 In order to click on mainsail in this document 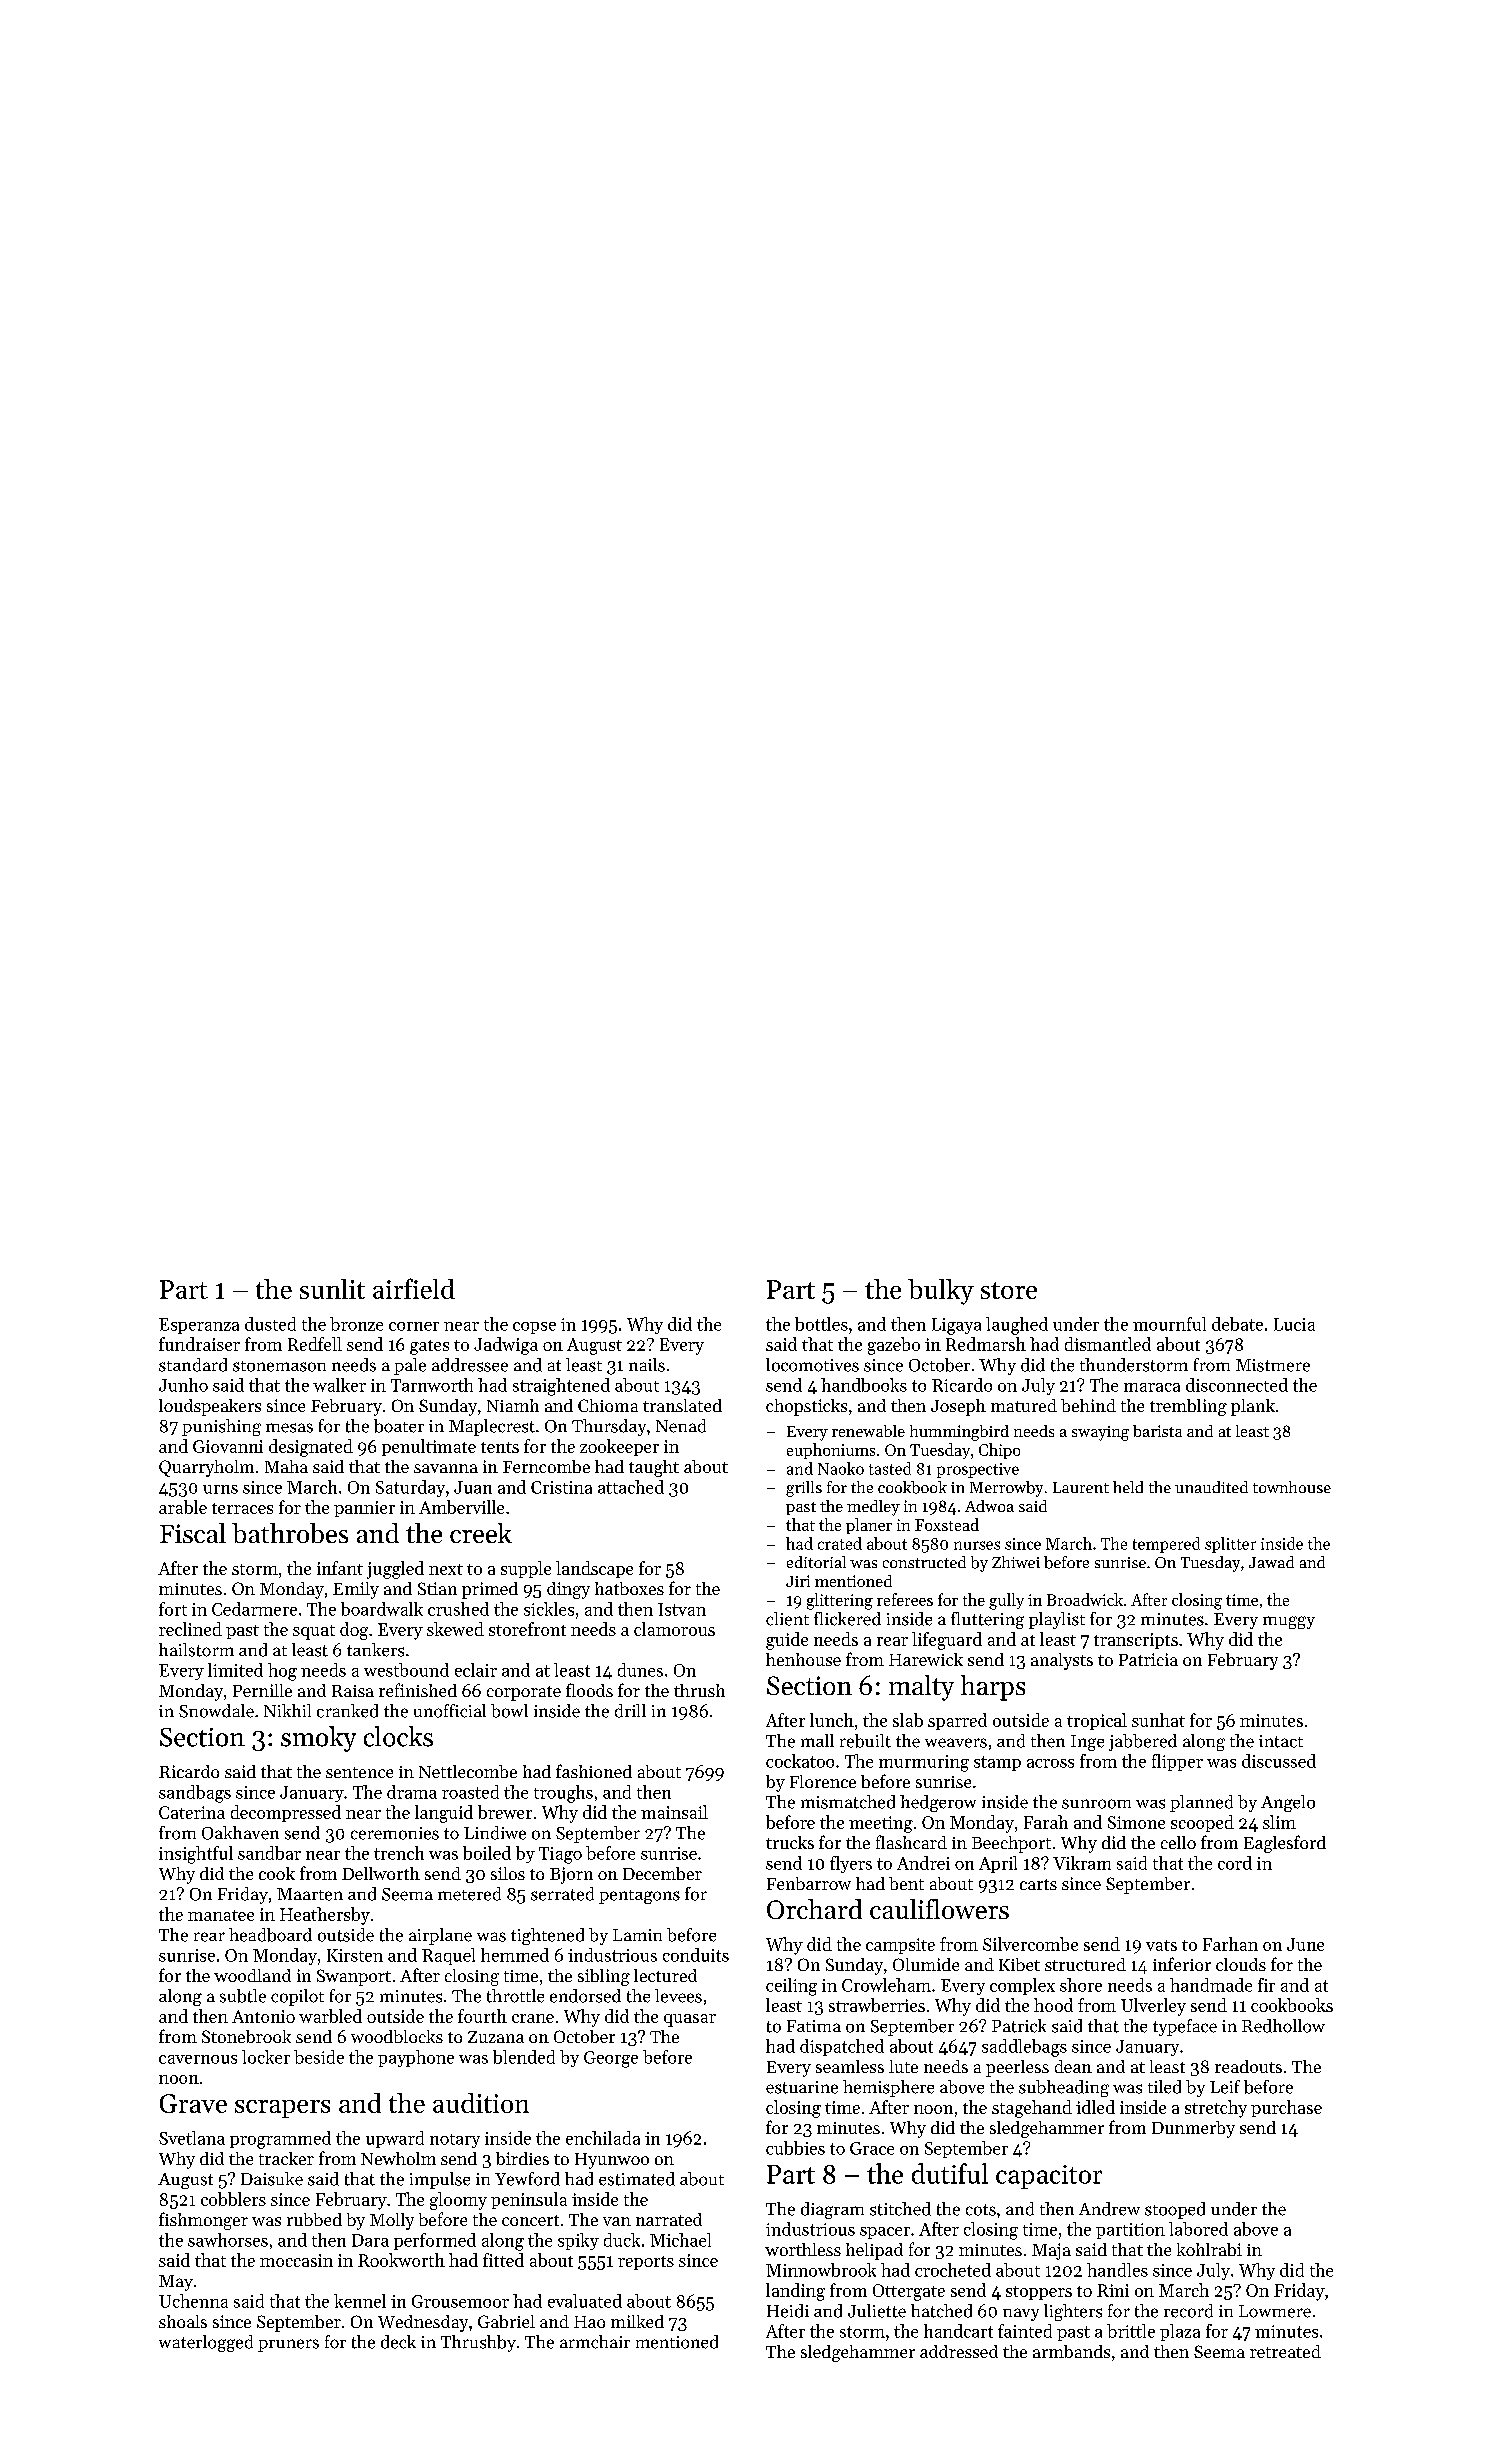, I will do `click(674, 1812)`.
